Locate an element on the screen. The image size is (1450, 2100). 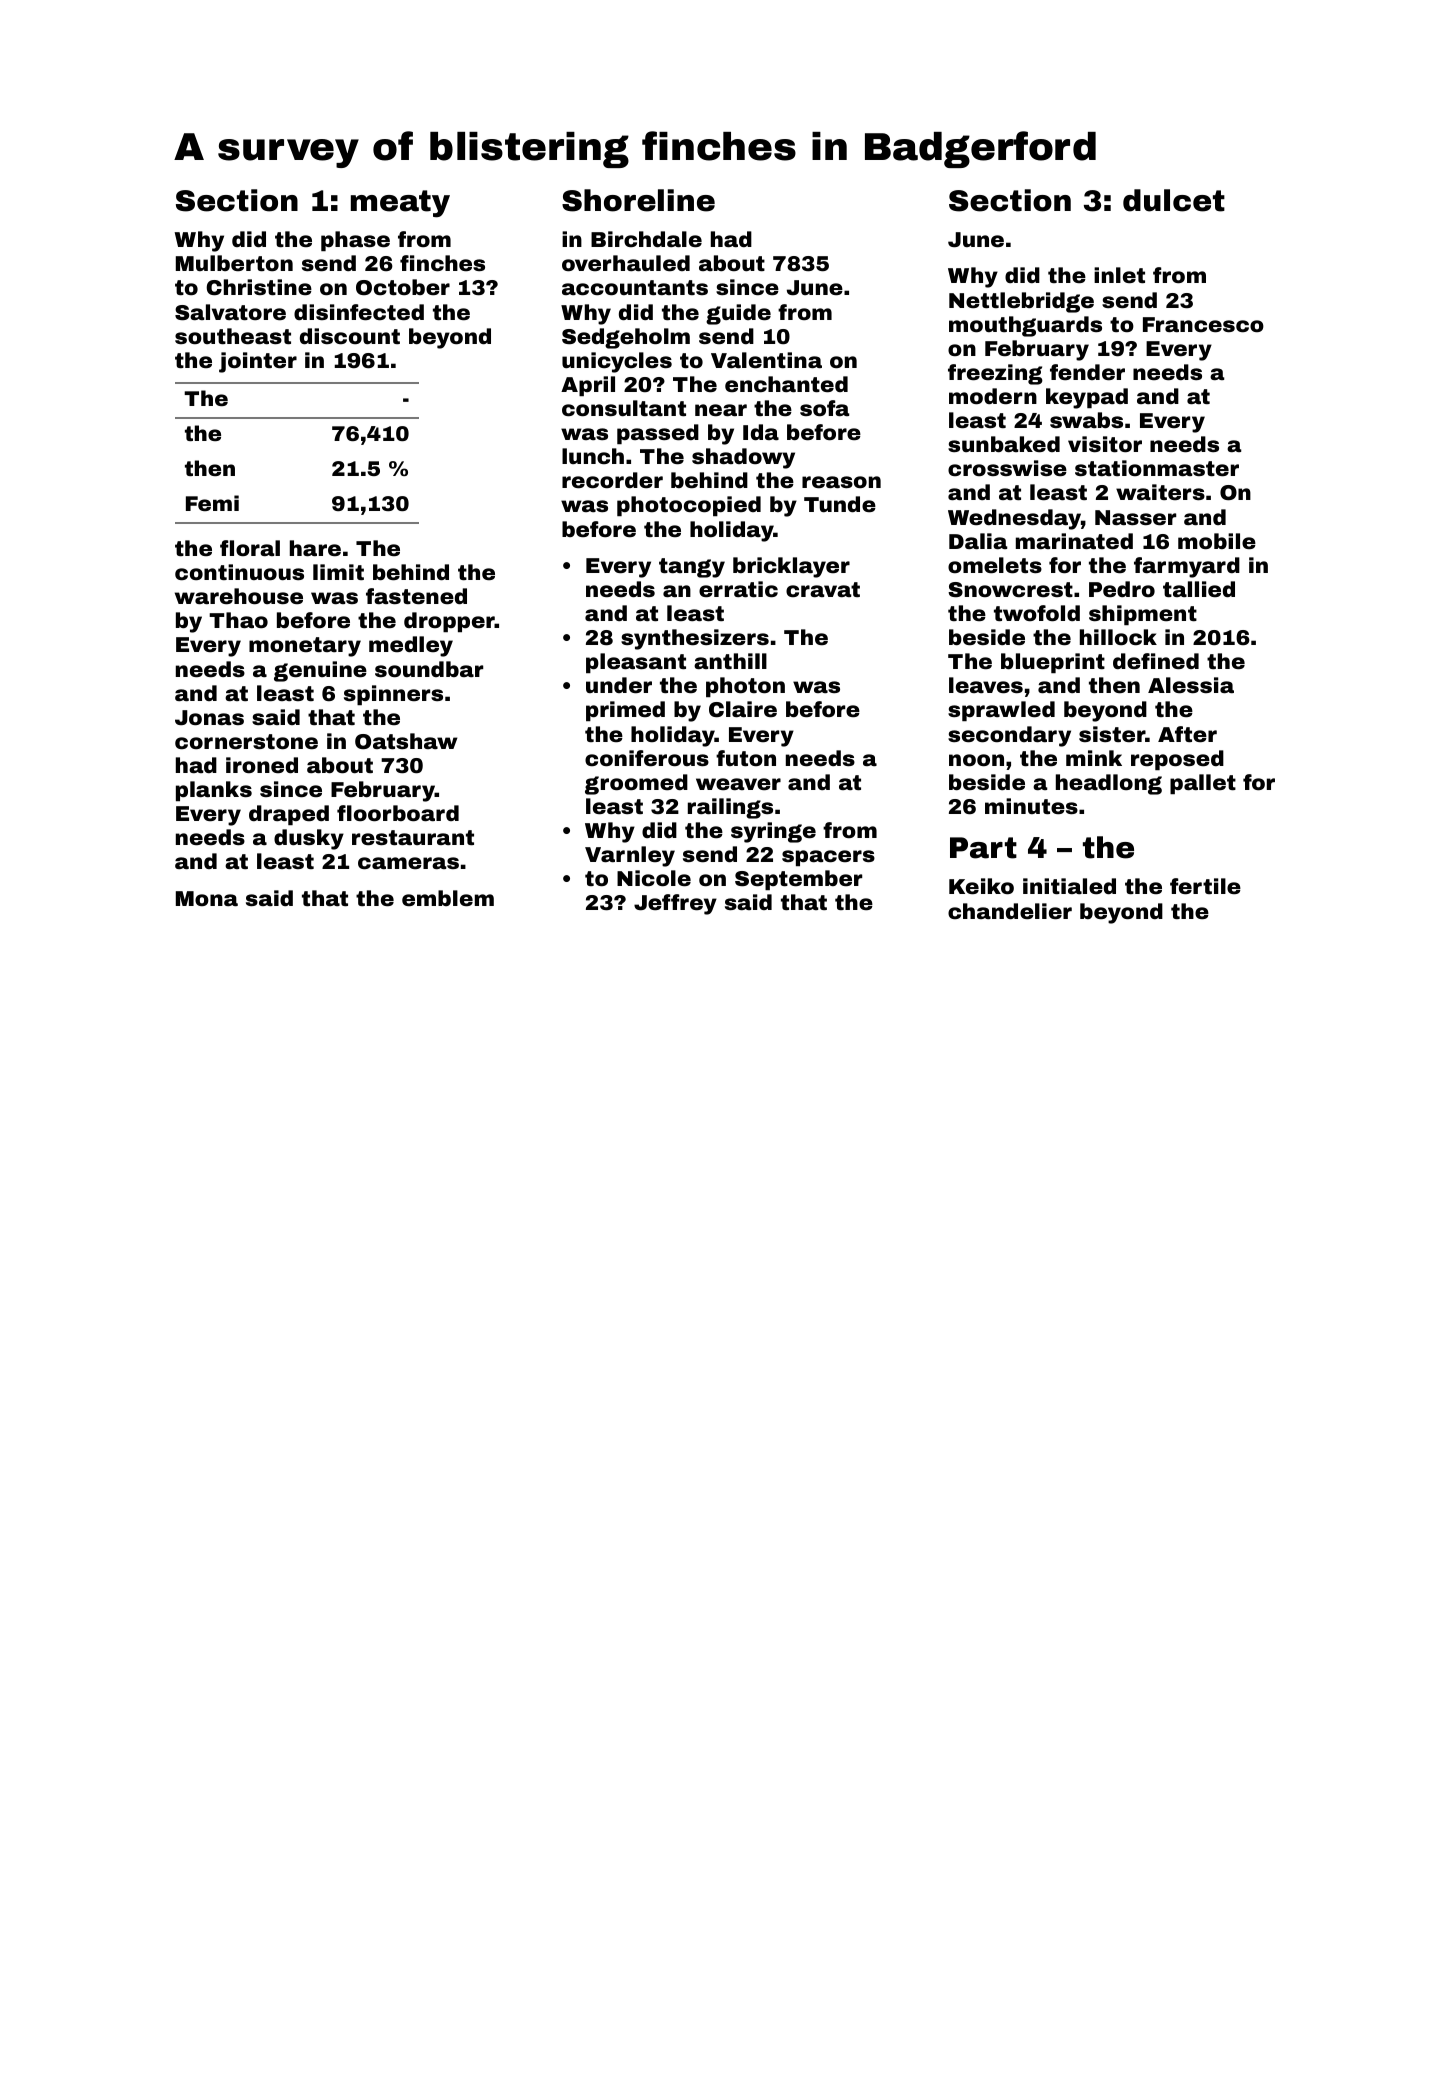
Shoreline is located at coordinates (638, 200).
